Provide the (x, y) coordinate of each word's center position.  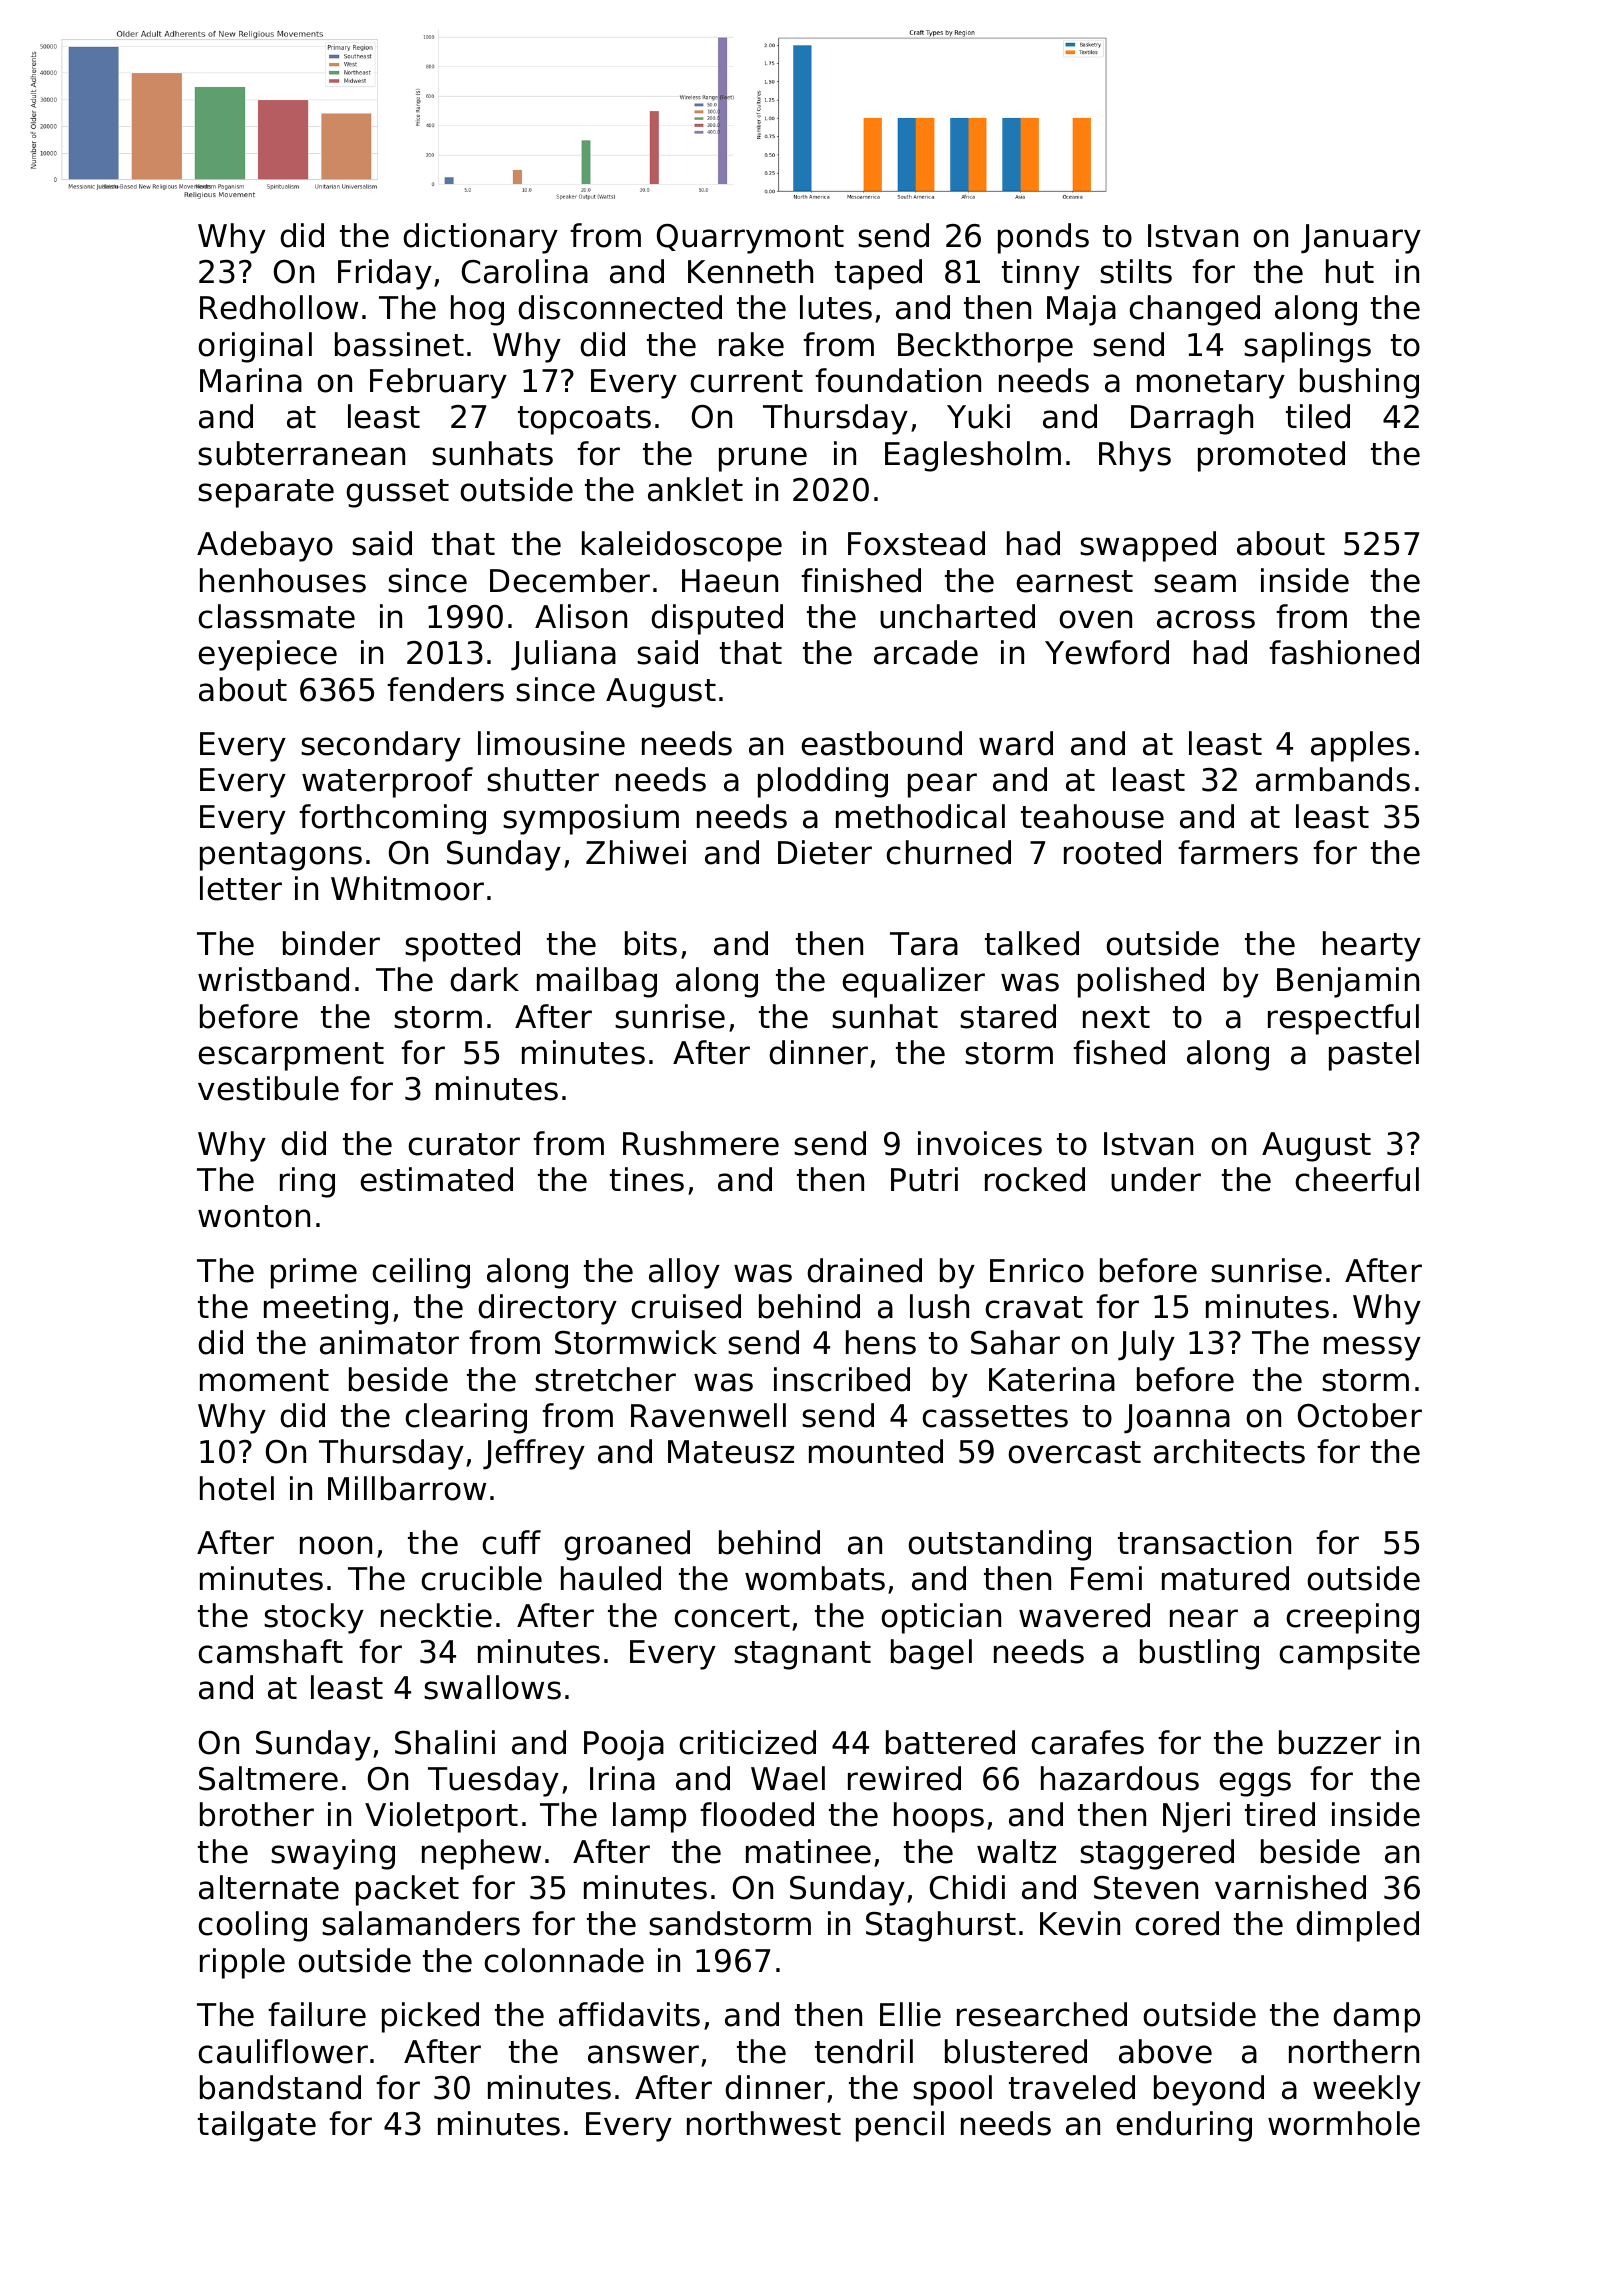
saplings (1307, 347)
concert (732, 1616)
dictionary (480, 238)
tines (647, 1179)
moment (264, 1380)
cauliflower (283, 2051)
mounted (876, 1451)
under (1156, 1179)
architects (1229, 1451)
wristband (273, 979)
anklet (695, 489)
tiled (1318, 416)
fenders (445, 689)
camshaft (270, 1651)
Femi (1106, 1578)
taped (878, 274)
